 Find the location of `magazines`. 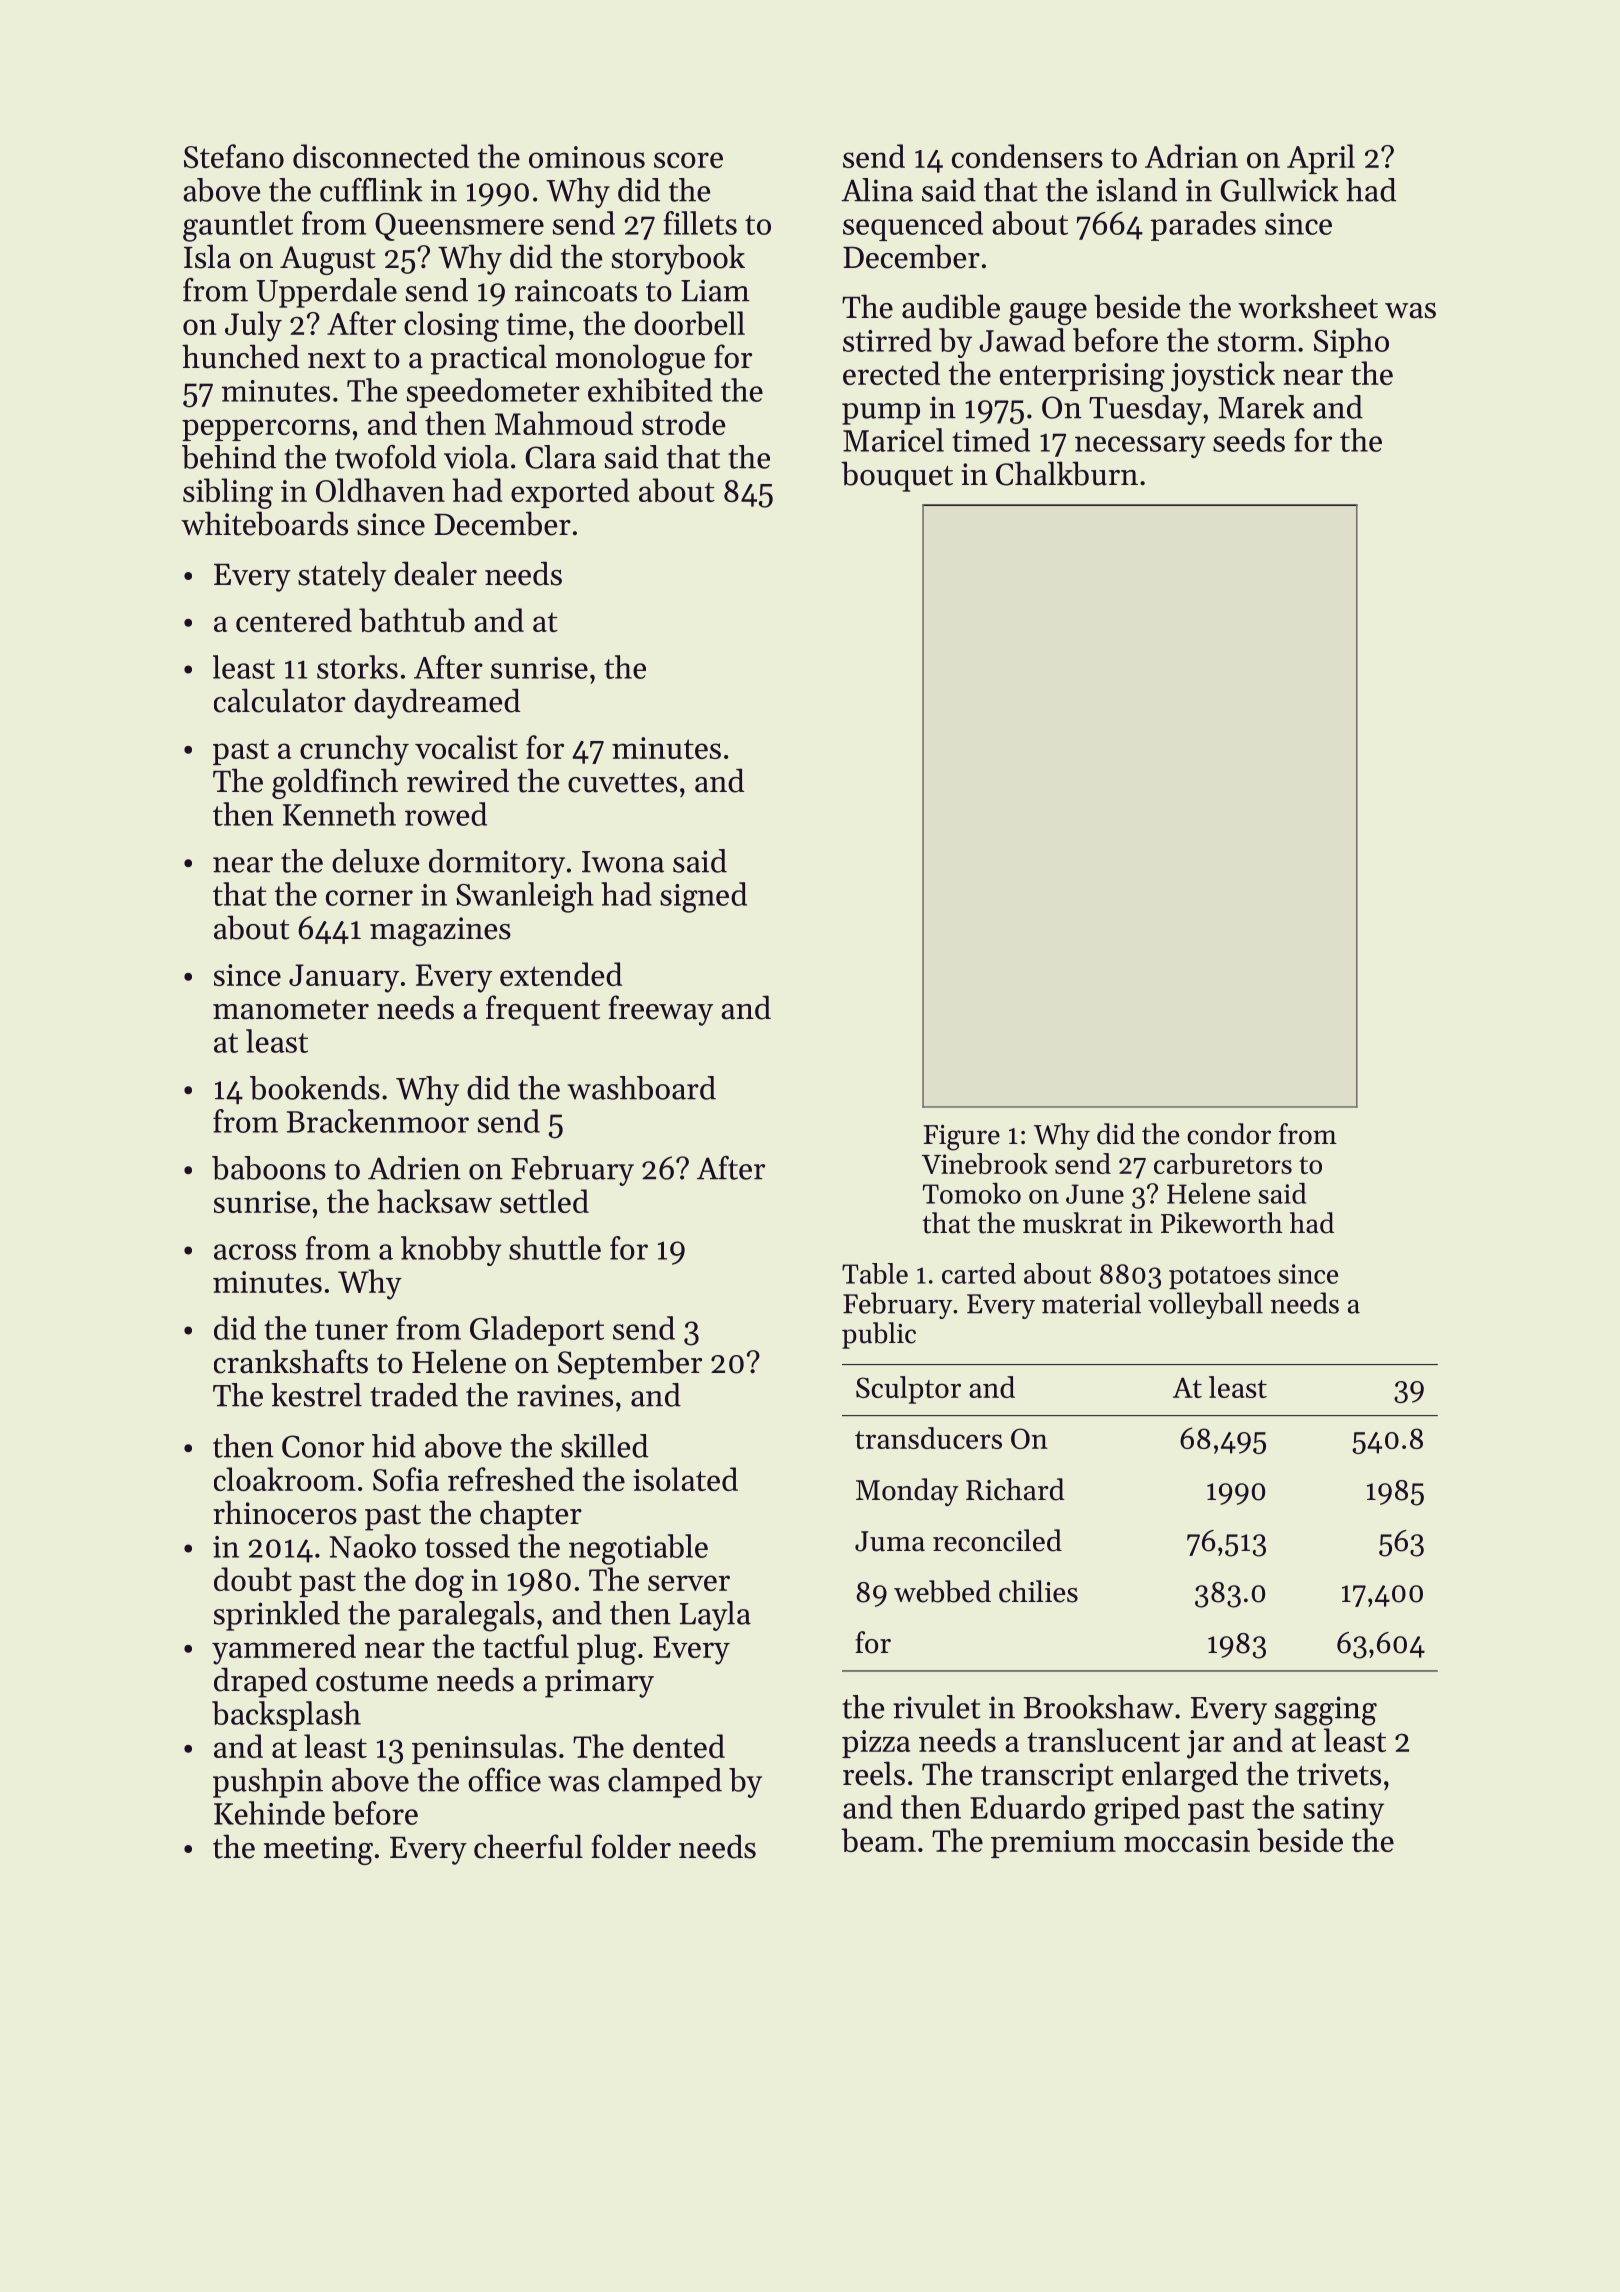

magazines is located at coordinates (440, 931).
